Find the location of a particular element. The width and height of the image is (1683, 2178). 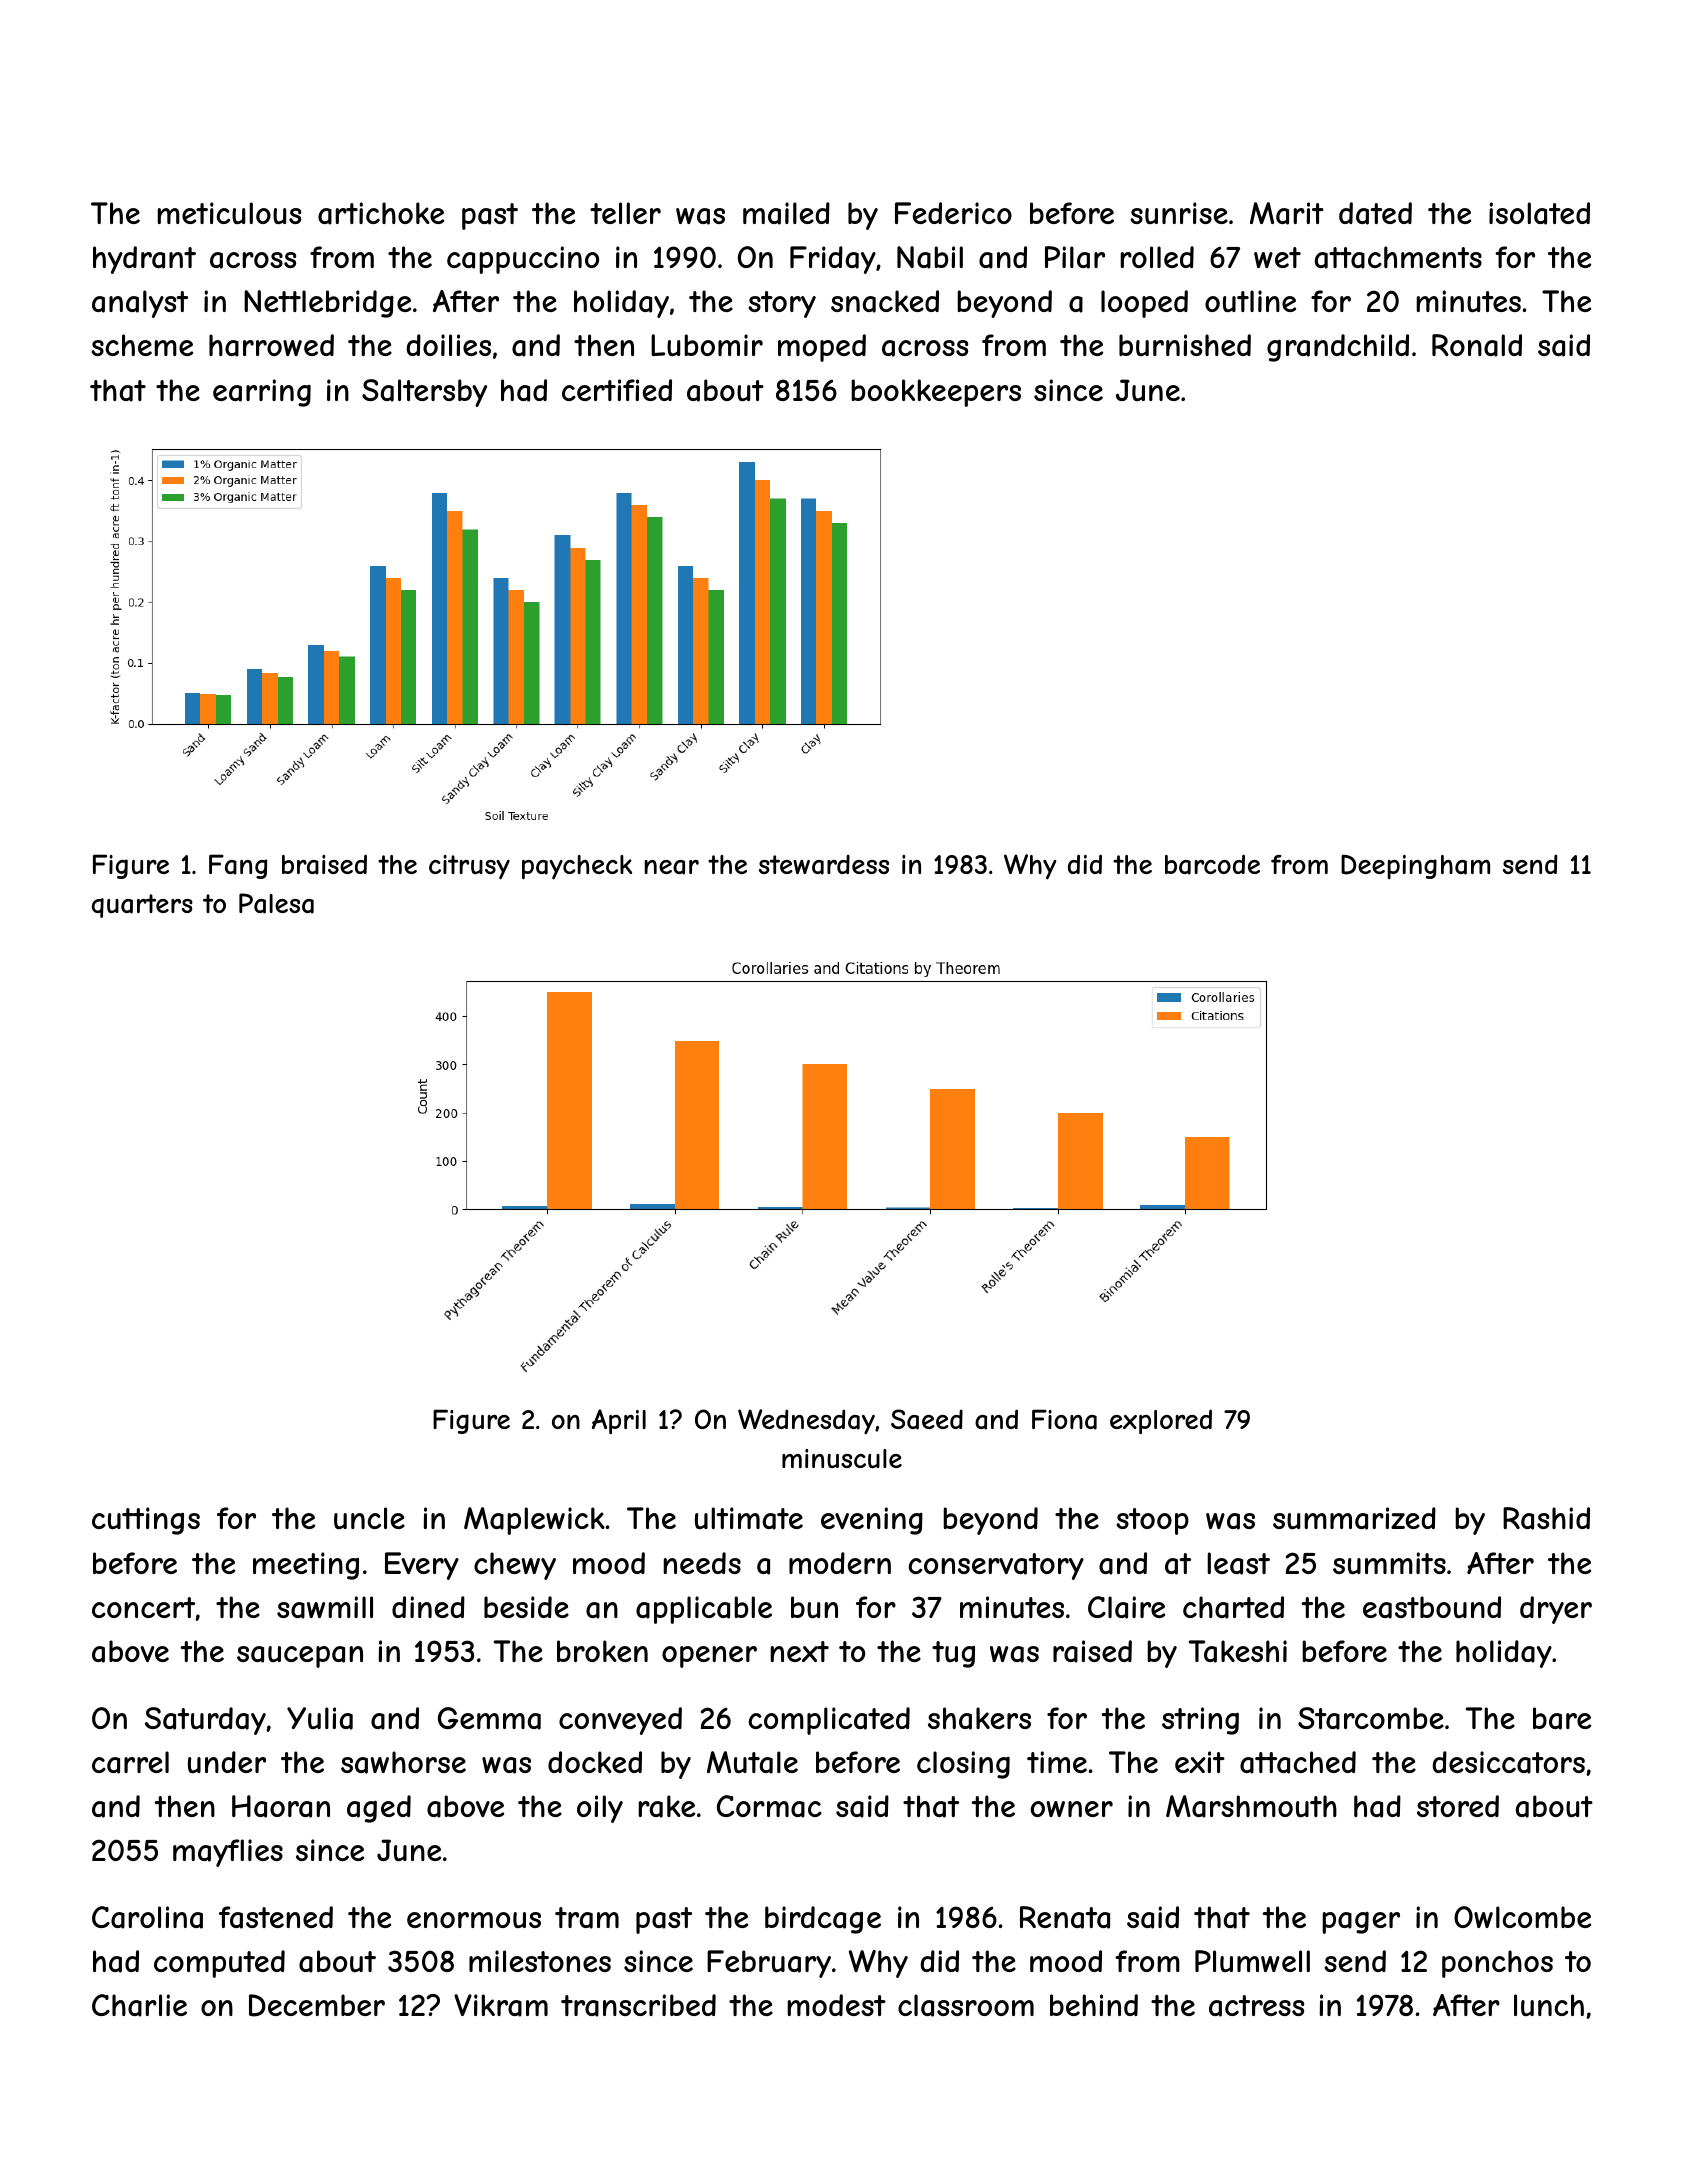

Takeshi is located at coordinates (1238, 1651).
